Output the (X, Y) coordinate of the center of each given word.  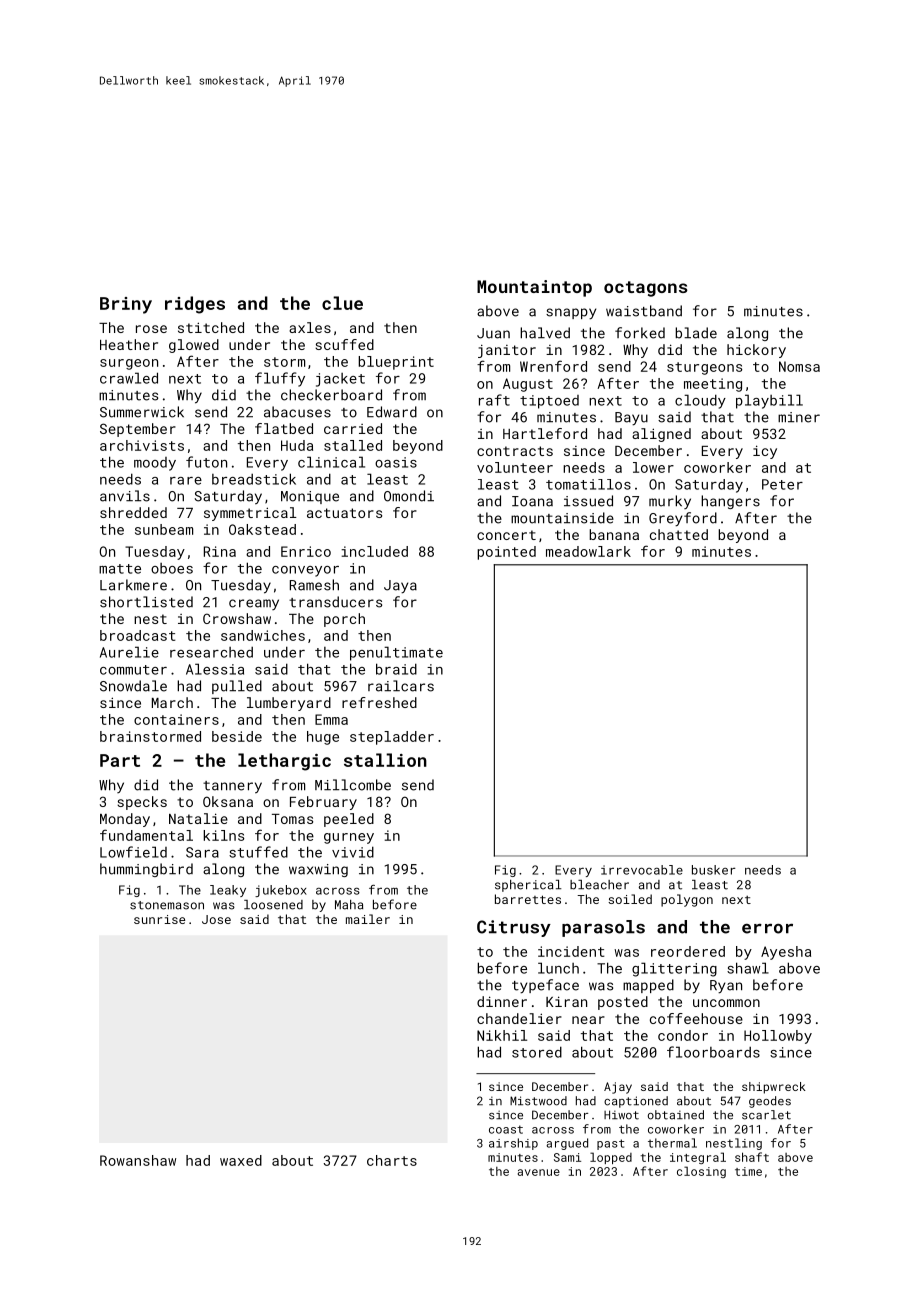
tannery (232, 787)
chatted (679, 534)
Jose (216, 919)
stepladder (392, 738)
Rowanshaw (138, 1160)
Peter (782, 484)
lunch (558, 968)
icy (765, 452)
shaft (752, 1157)
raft (494, 400)
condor (683, 1035)
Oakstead (262, 529)
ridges (195, 305)
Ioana (532, 501)
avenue (539, 1172)
